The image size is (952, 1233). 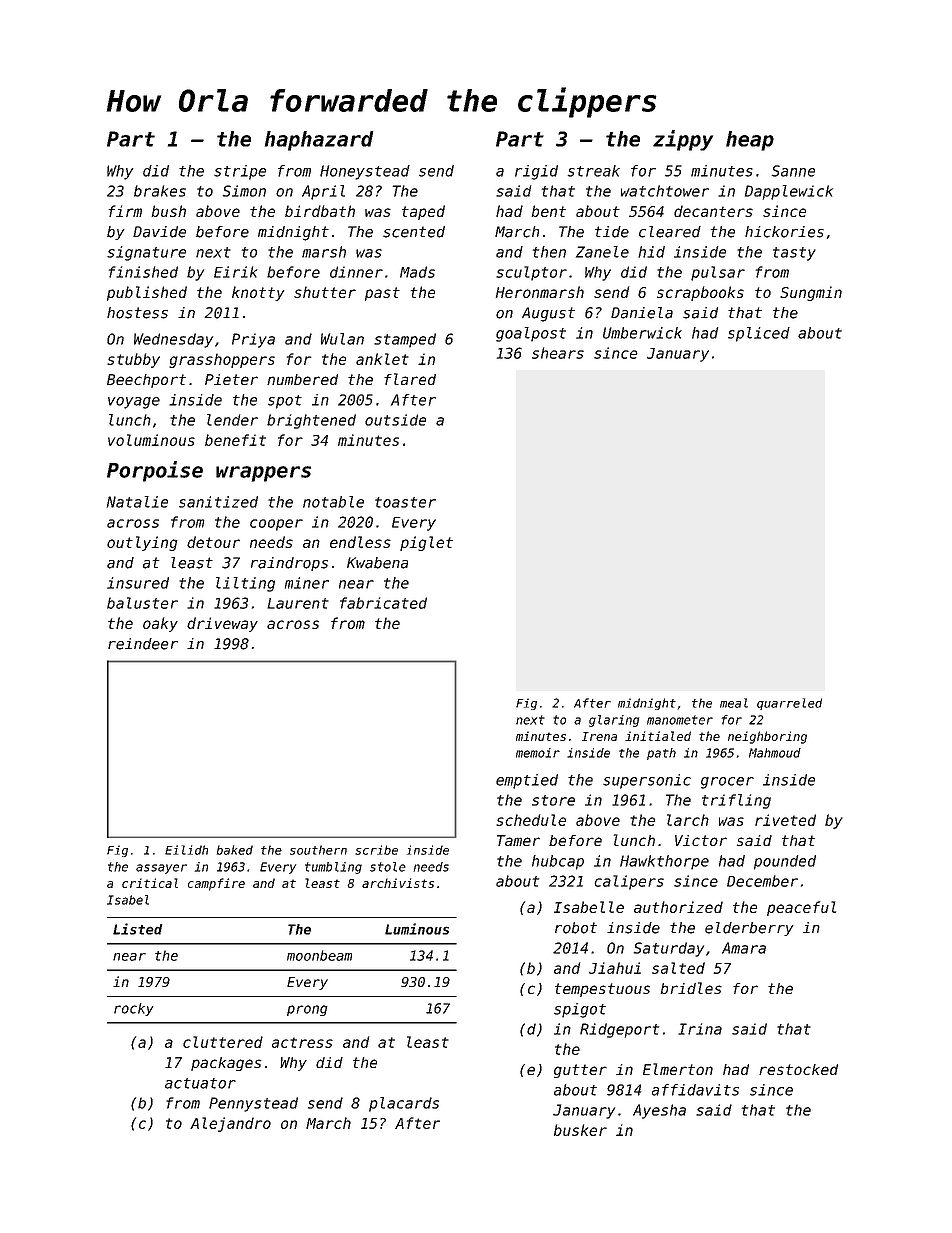 I want to click on August, so click(x=548, y=314).
